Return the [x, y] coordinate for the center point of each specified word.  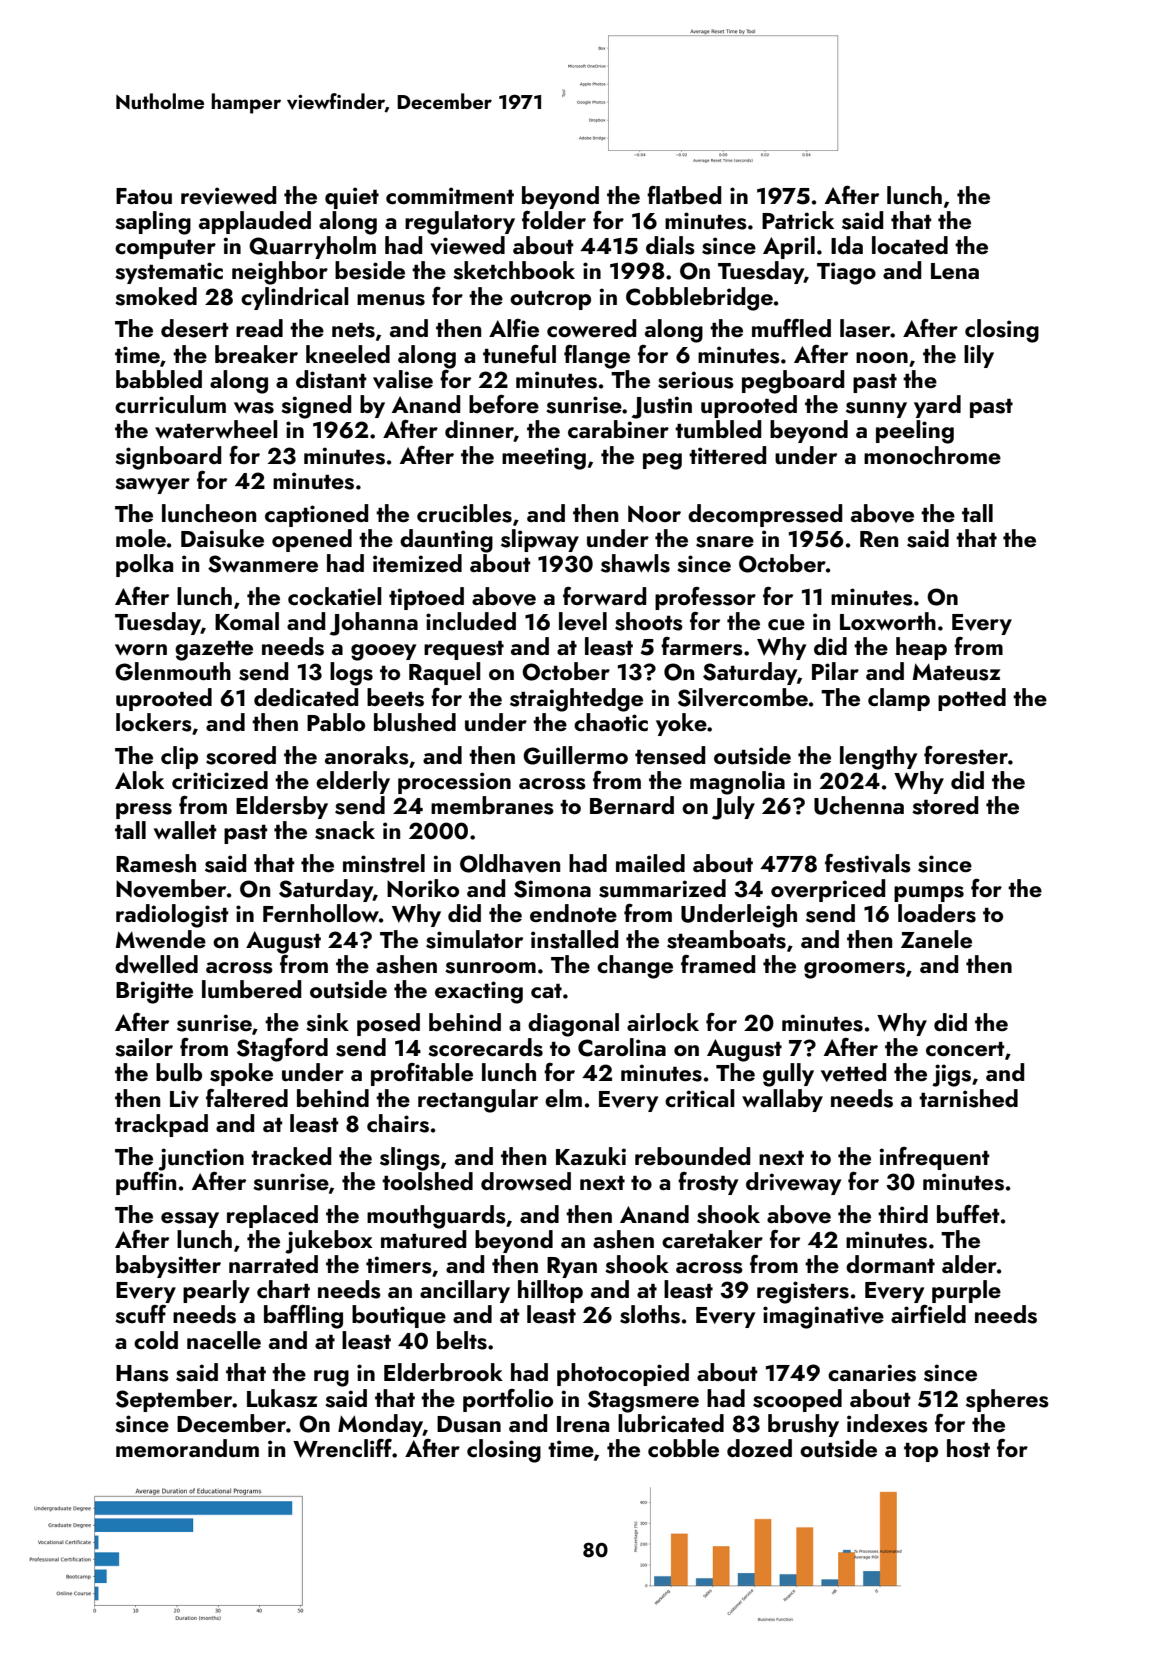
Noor [654, 513]
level [583, 621]
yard [937, 406]
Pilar [835, 671]
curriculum [170, 404]
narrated [273, 1264]
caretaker [712, 1239]
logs [351, 674]
